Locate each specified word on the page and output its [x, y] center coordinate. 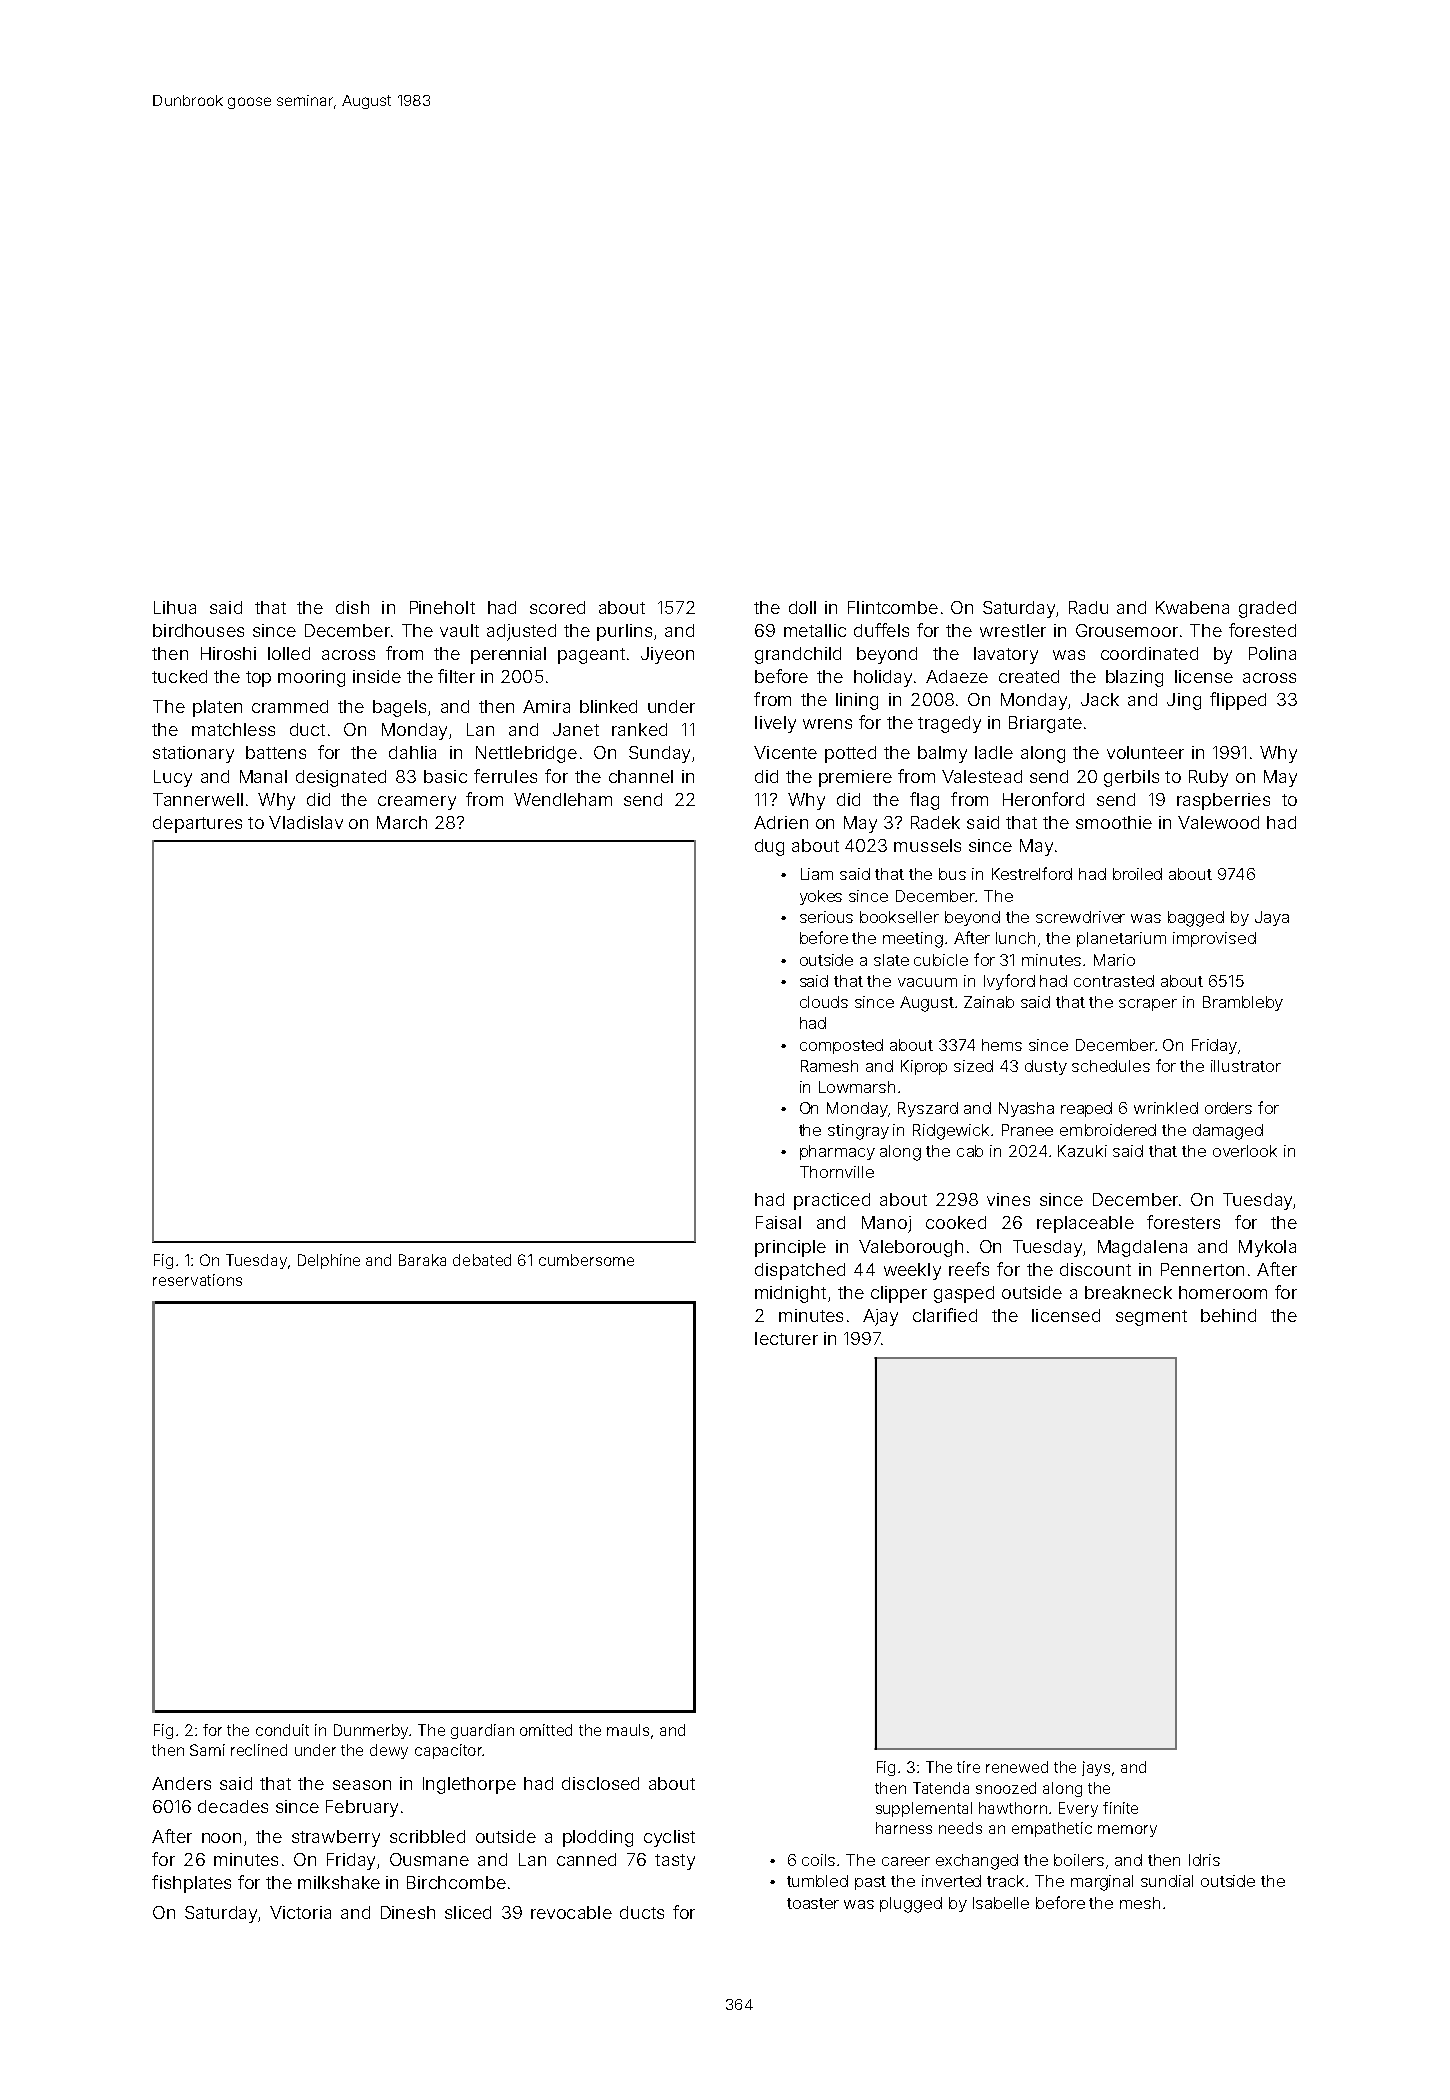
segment [1151, 1318]
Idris [1204, 1860]
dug [769, 847]
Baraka [422, 1260]
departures [197, 824]
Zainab [989, 1002]
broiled [1137, 874]
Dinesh [408, 1912]
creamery [417, 803]
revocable [571, 1912]
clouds [824, 1002]
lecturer [786, 1338]
